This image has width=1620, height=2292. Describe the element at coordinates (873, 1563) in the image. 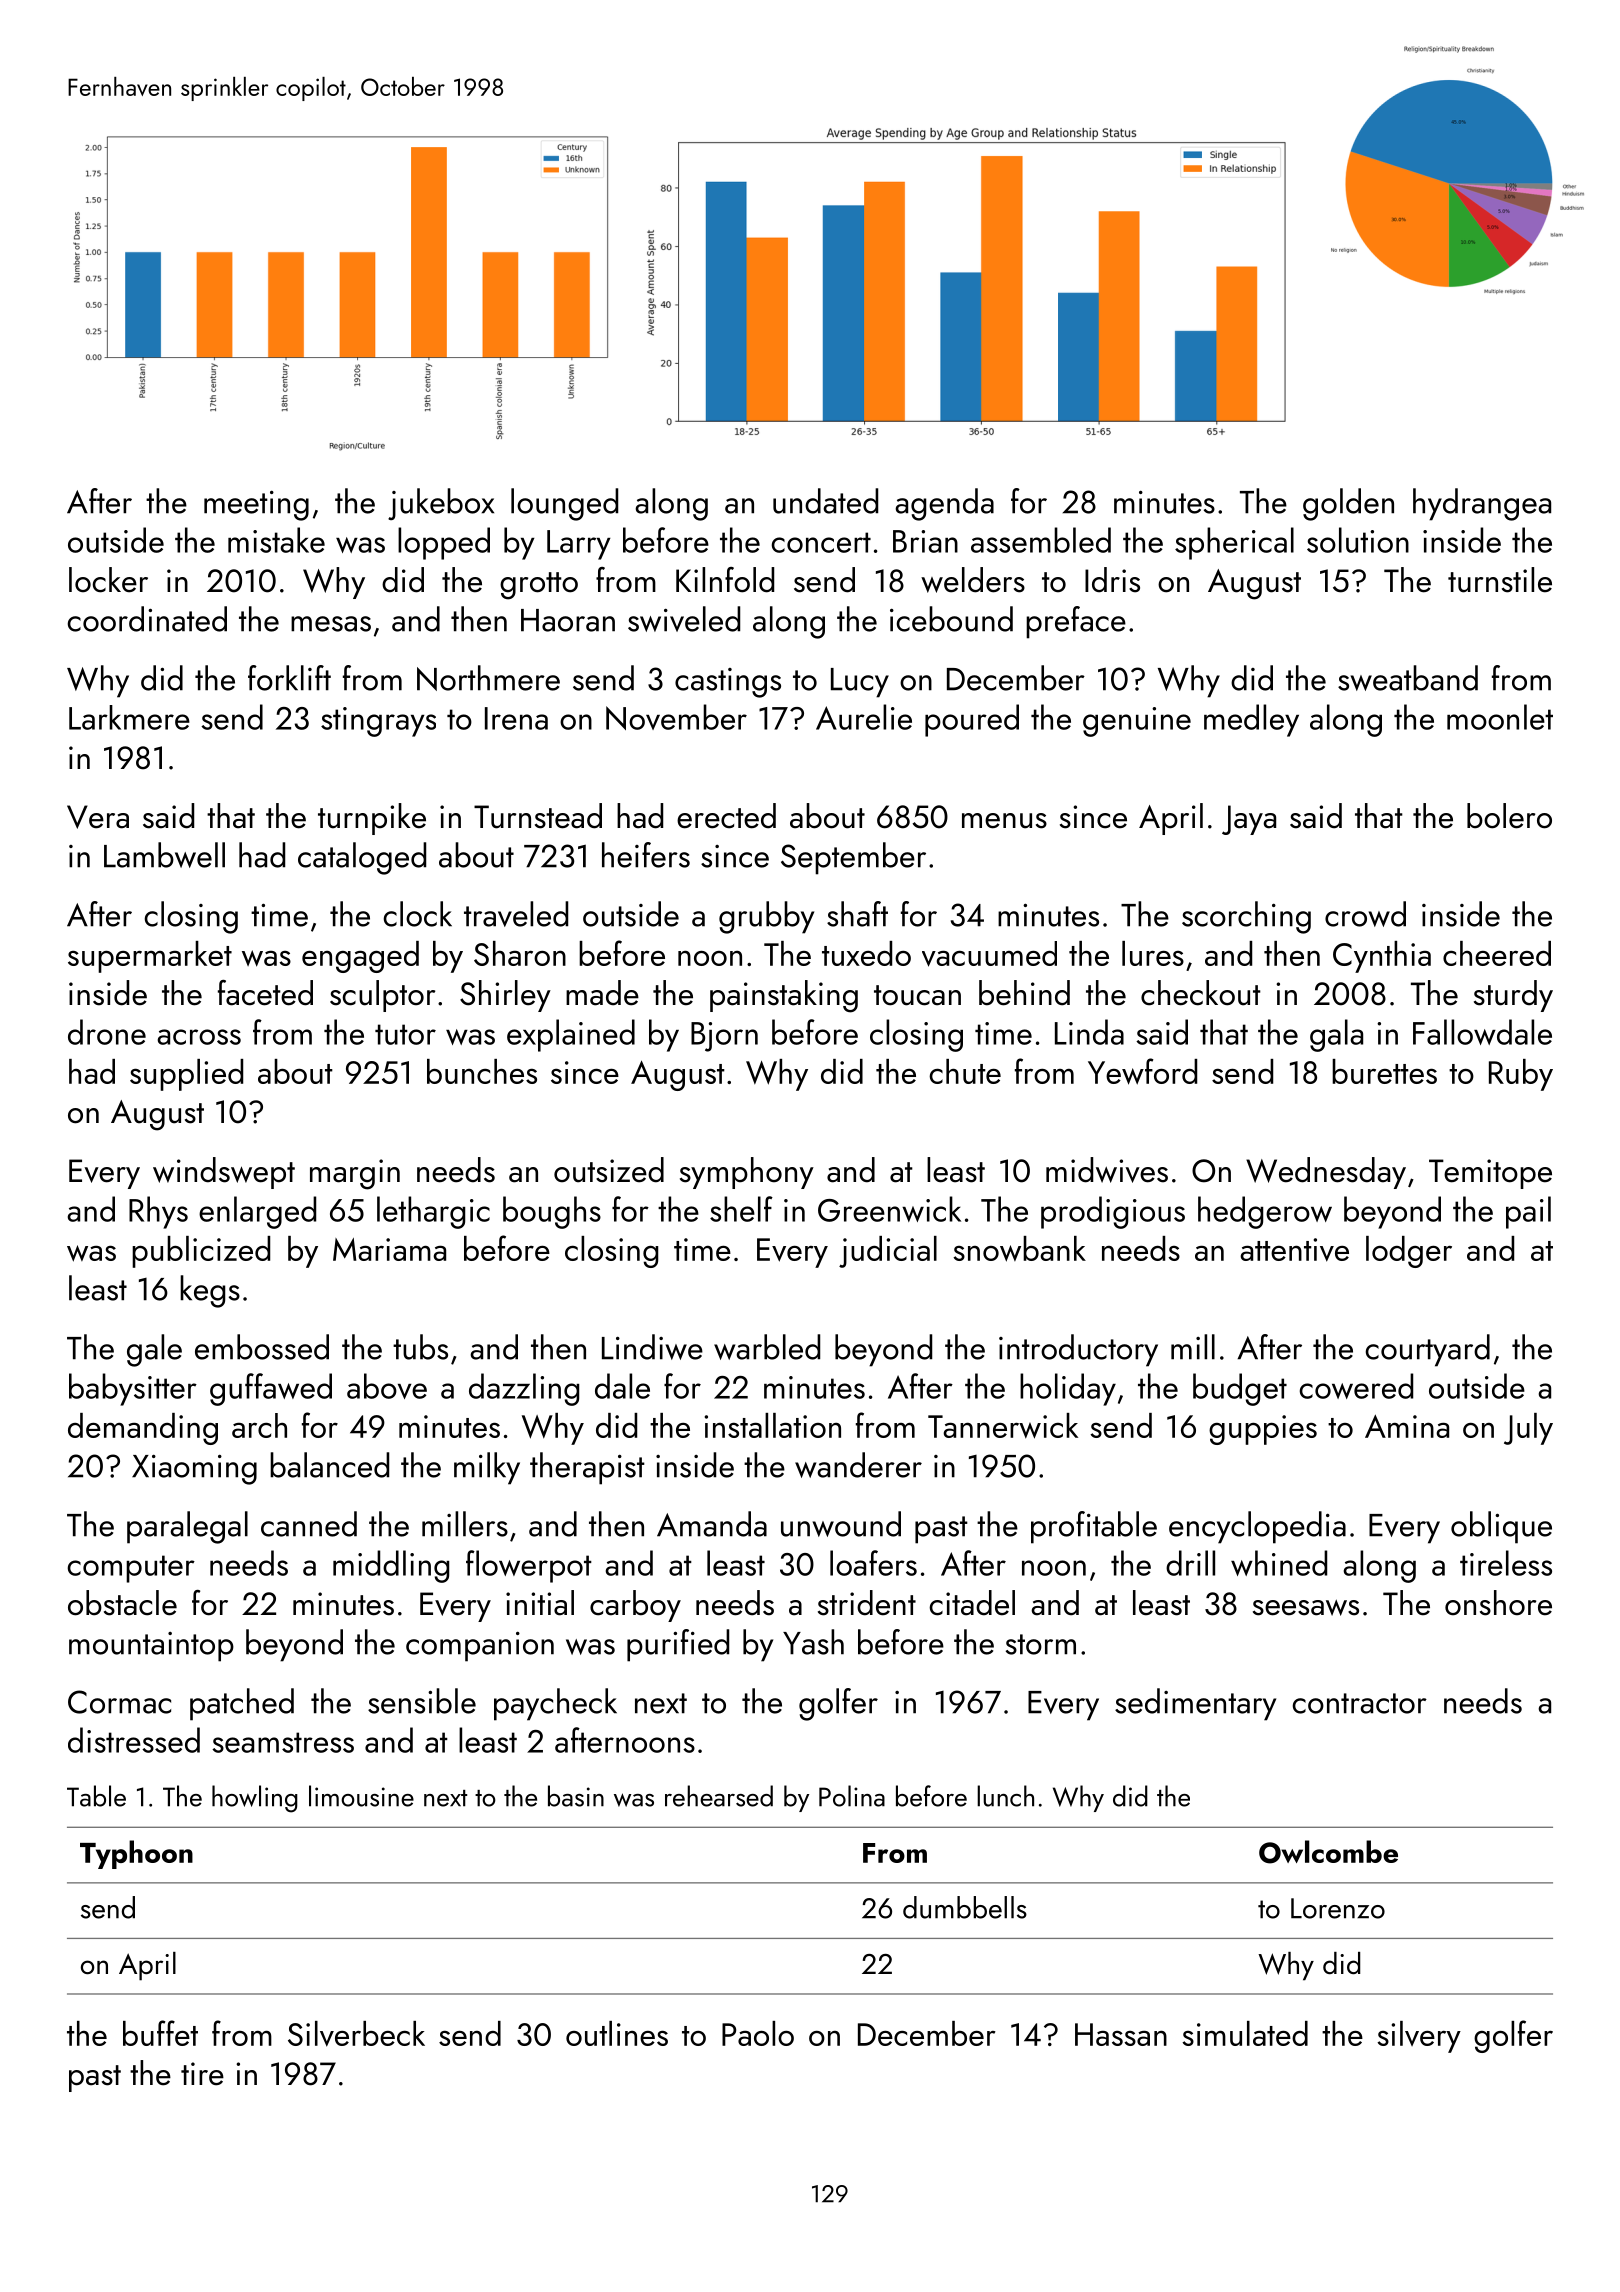

I see `loafers` at that location.
